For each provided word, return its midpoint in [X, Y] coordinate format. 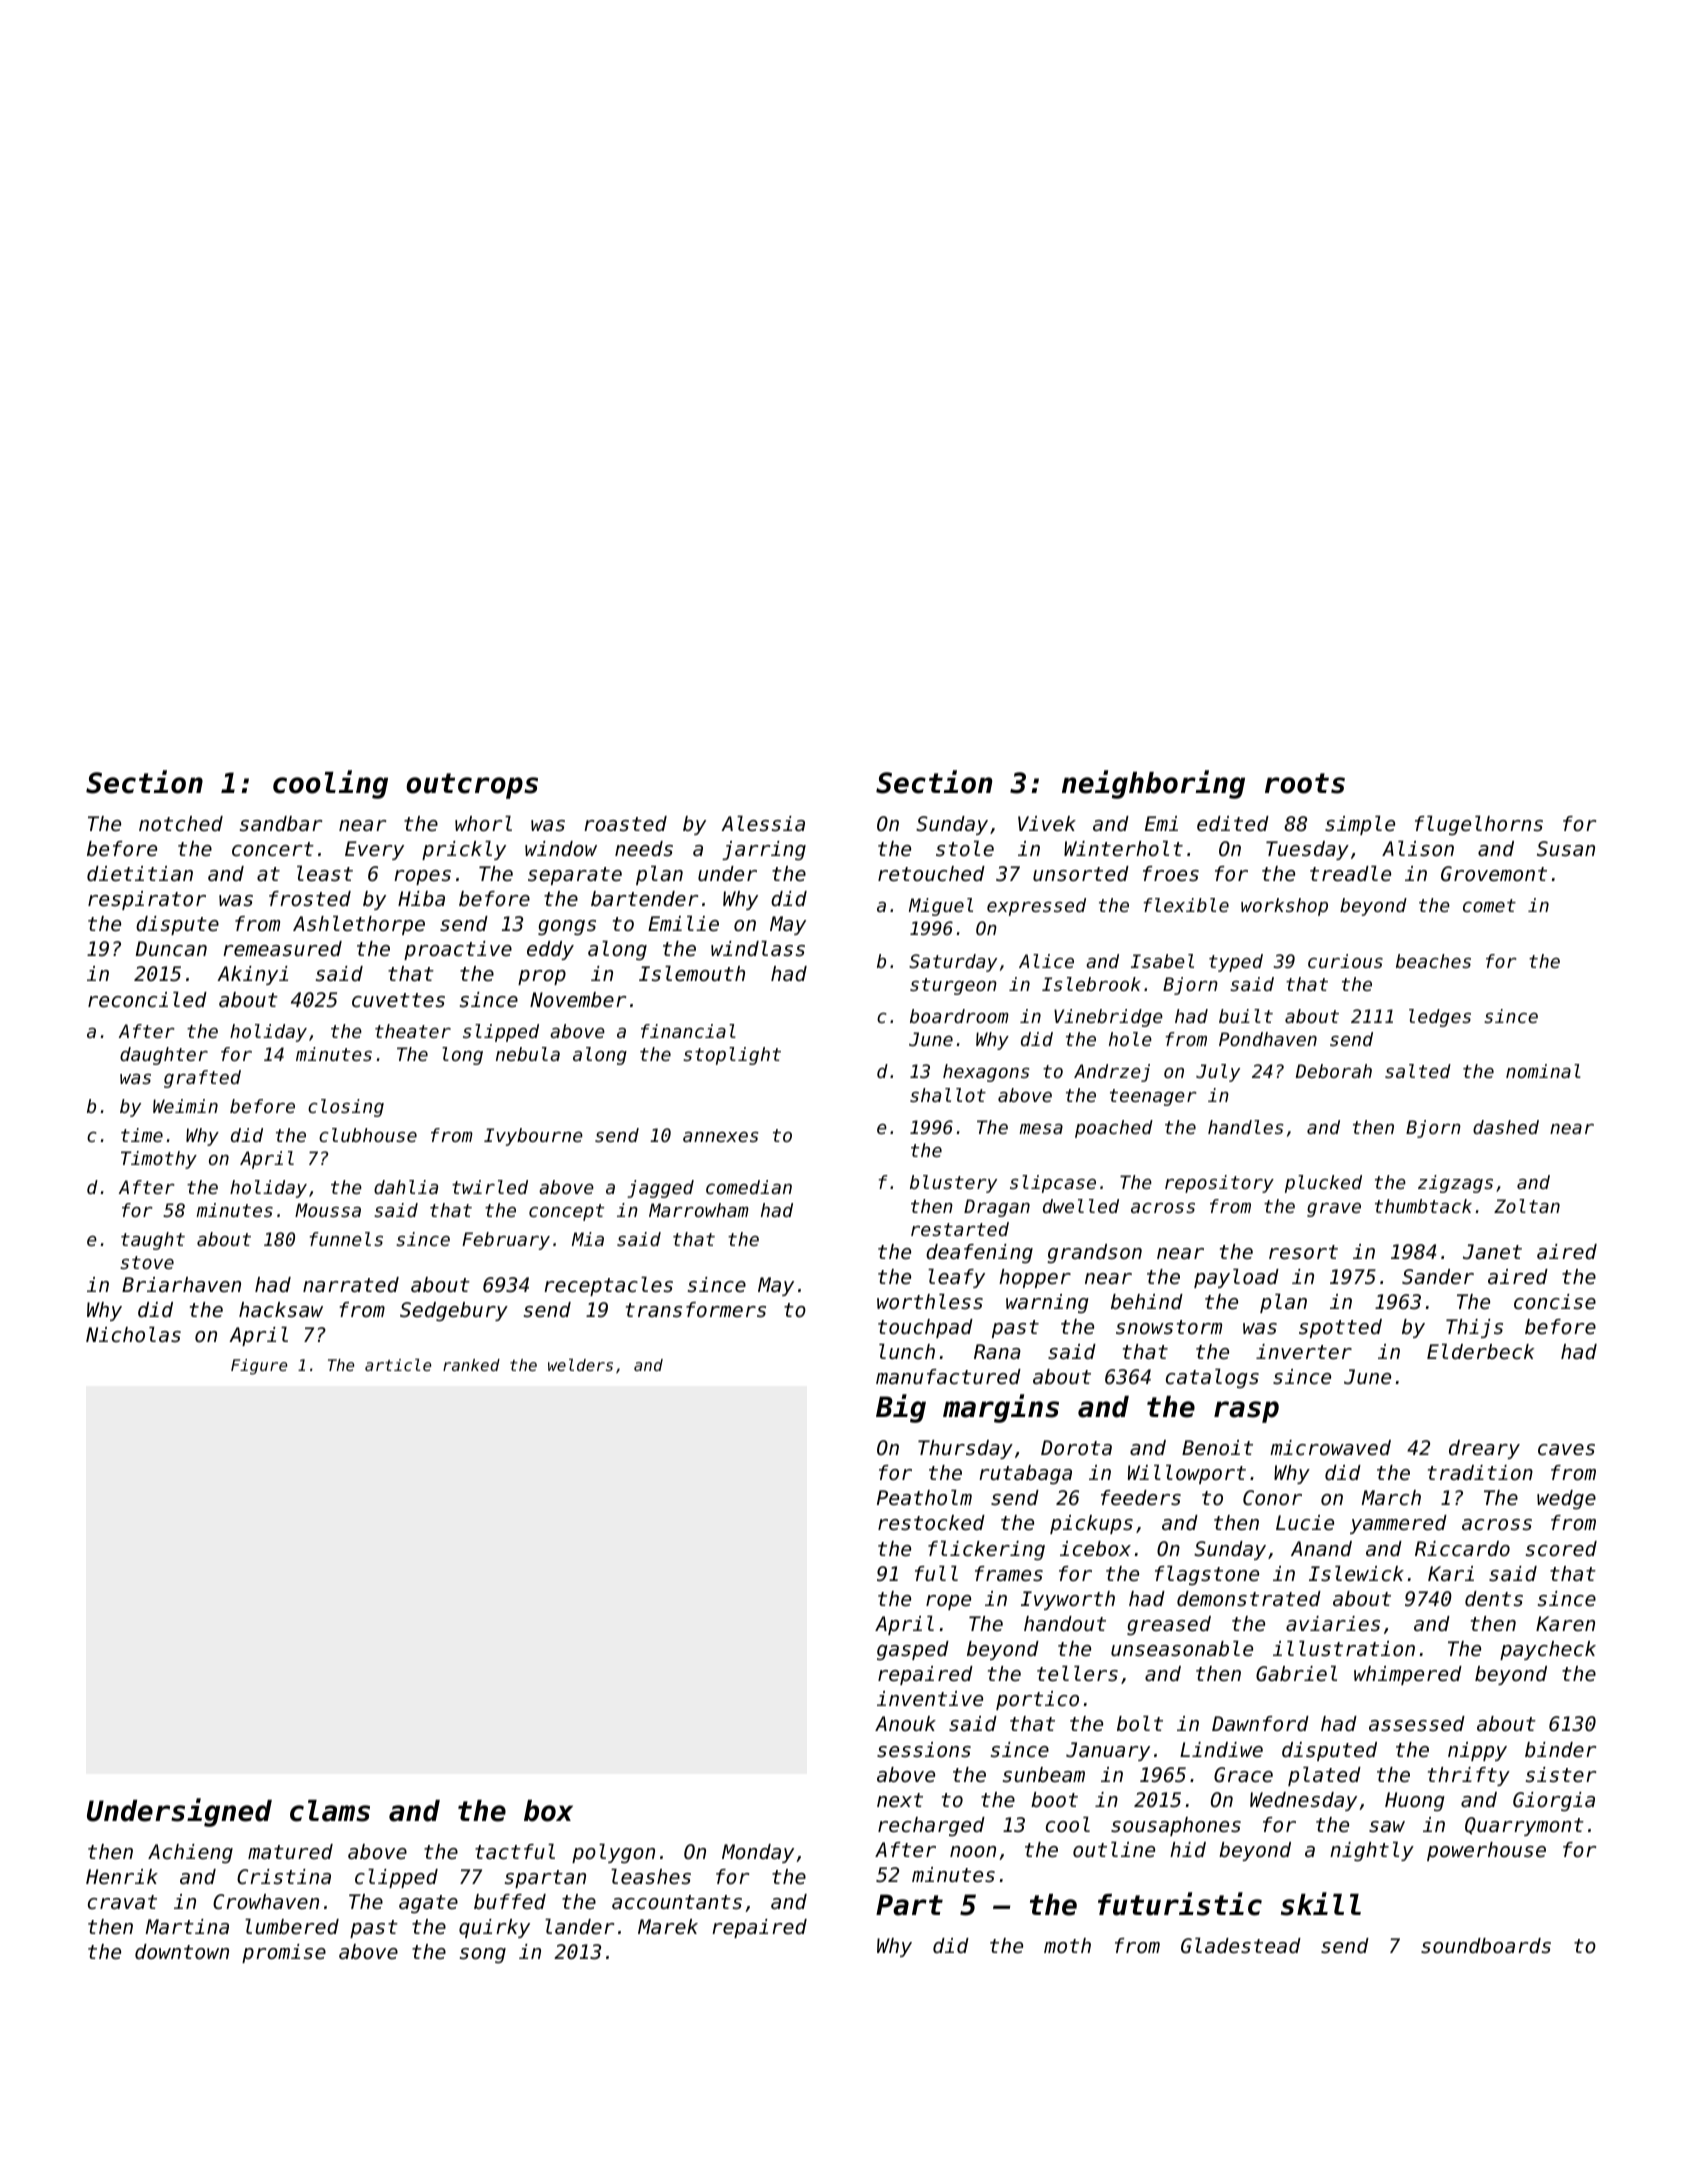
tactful [515, 1851]
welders [580, 1365]
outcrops [472, 786]
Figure [259, 1367]
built [1246, 1016]
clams [330, 1811]
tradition [1480, 1473]
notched [181, 824]
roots [1305, 783]
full [936, 1573]
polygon [613, 1853]
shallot [948, 1095]
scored [1561, 1549]
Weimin [185, 1106]
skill [1321, 1904]
